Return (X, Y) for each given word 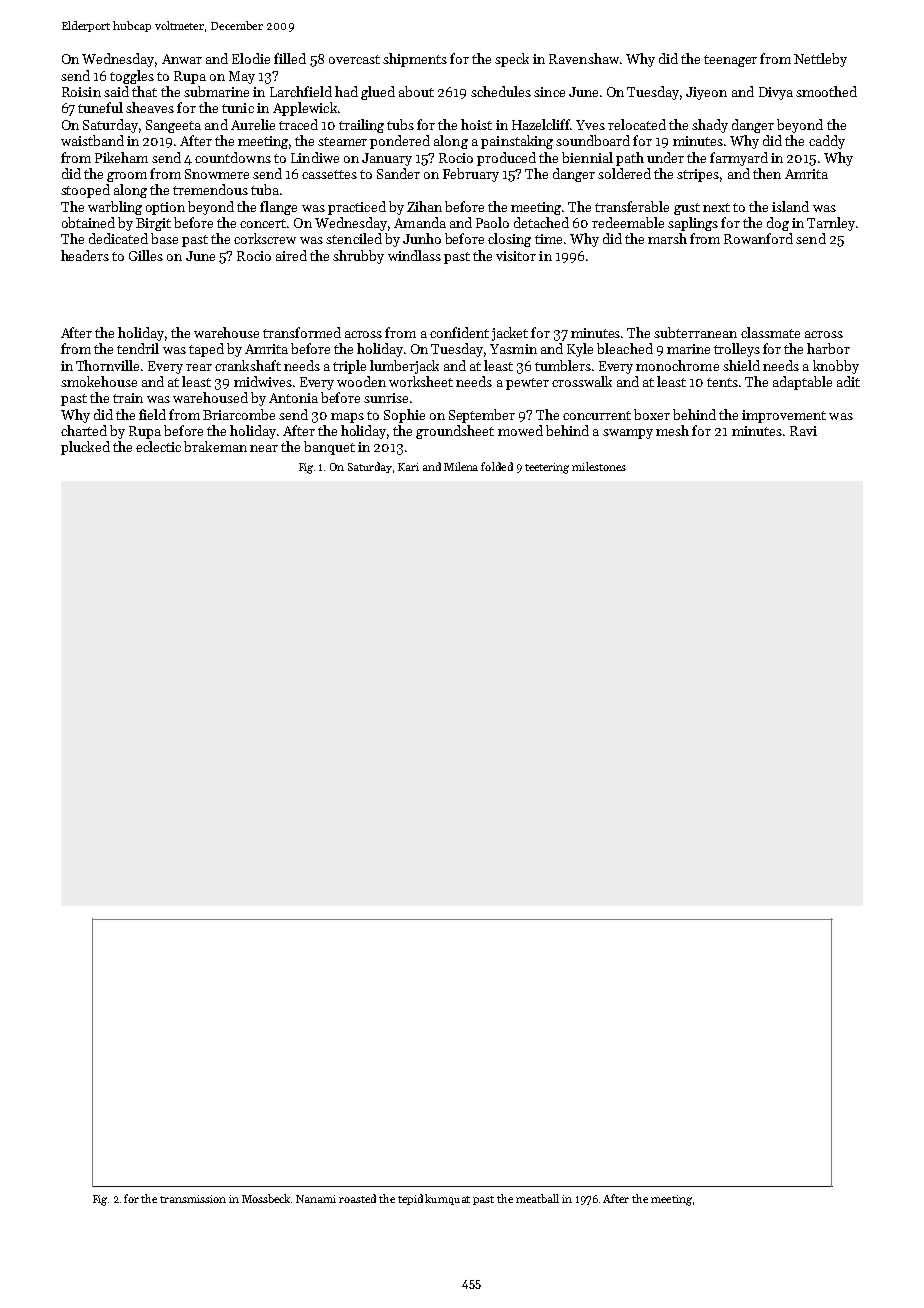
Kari (408, 467)
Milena (461, 466)
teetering (547, 468)
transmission (193, 1199)
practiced (357, 208)
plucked (85, 448)
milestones (599, 466)
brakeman (215, 446)
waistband (92, 140)
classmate (770, 332)
